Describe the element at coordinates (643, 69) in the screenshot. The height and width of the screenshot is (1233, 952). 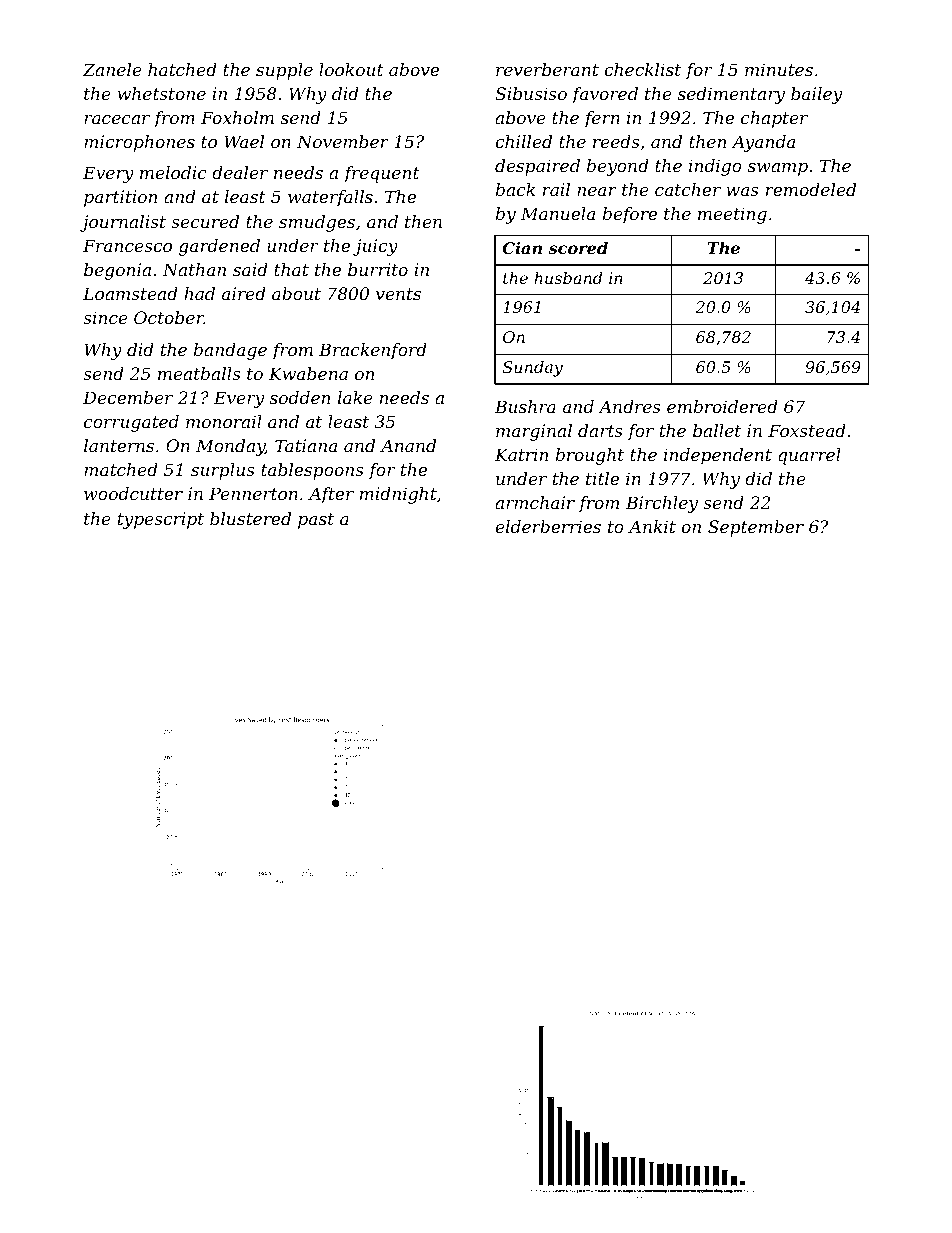
I see `checklist` at that location.
